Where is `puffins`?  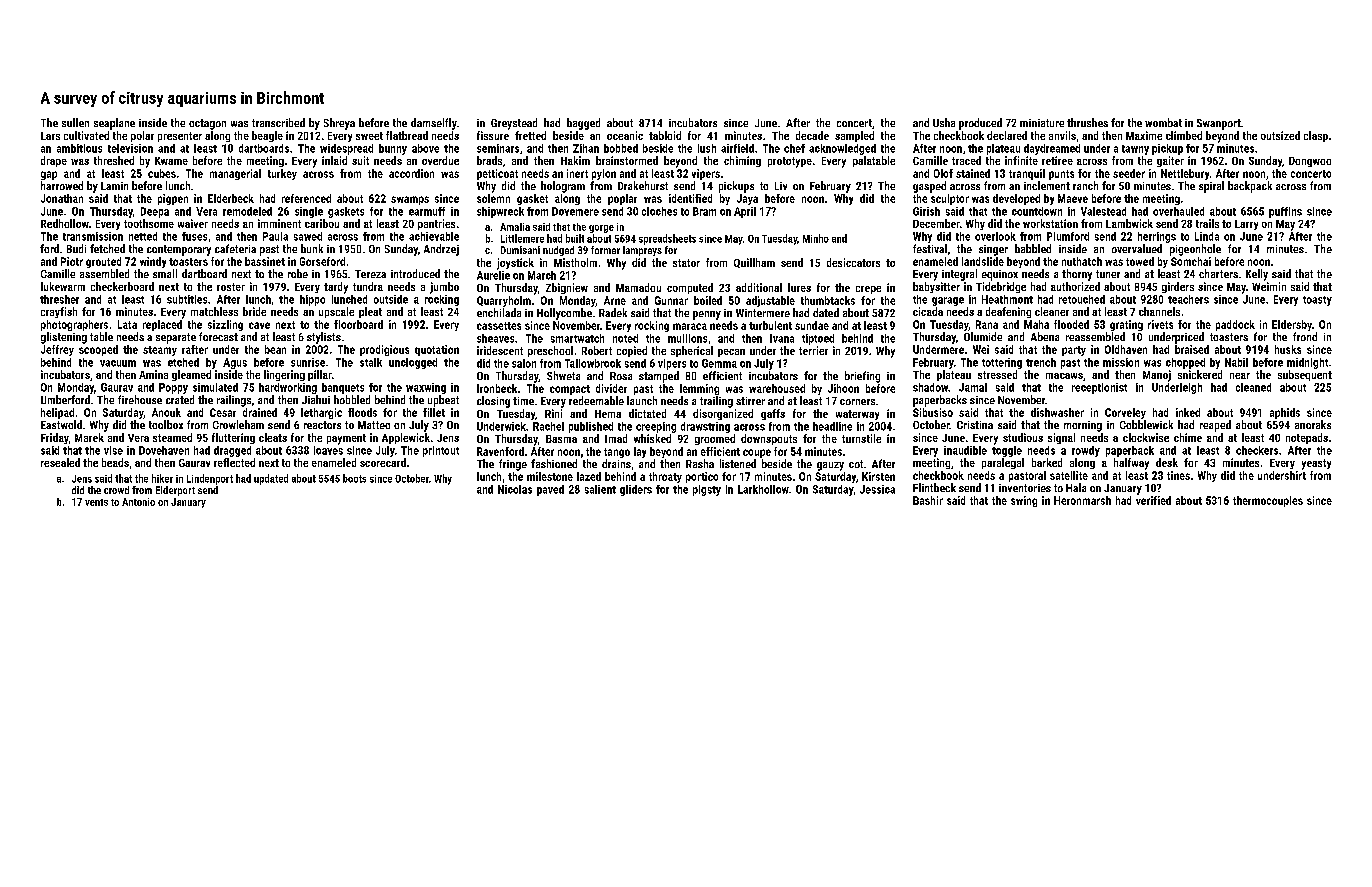 puffins is located at coordinates (1285, 212).
